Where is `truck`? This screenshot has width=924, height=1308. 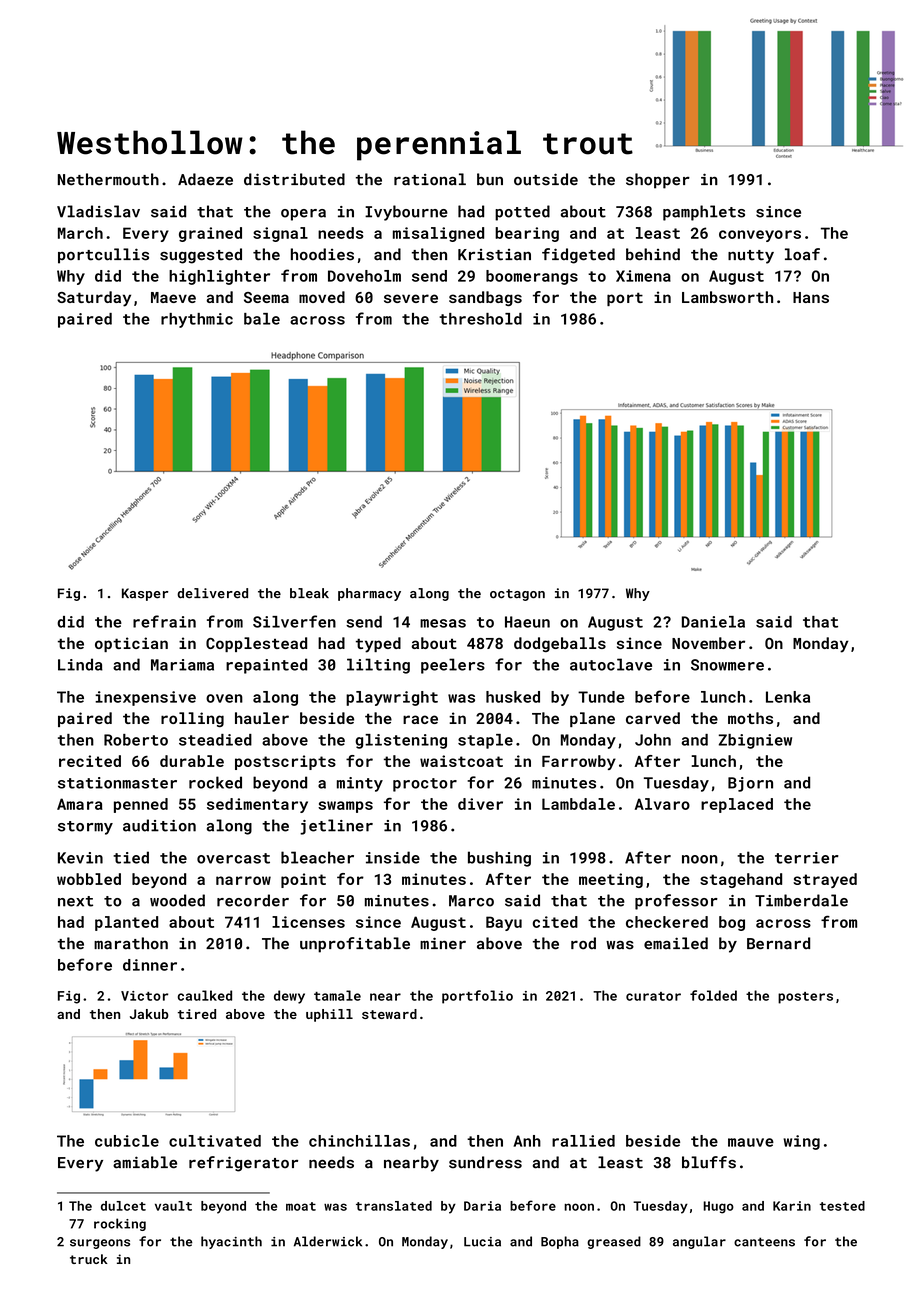 truck is located at coordinates (89, 1259).
